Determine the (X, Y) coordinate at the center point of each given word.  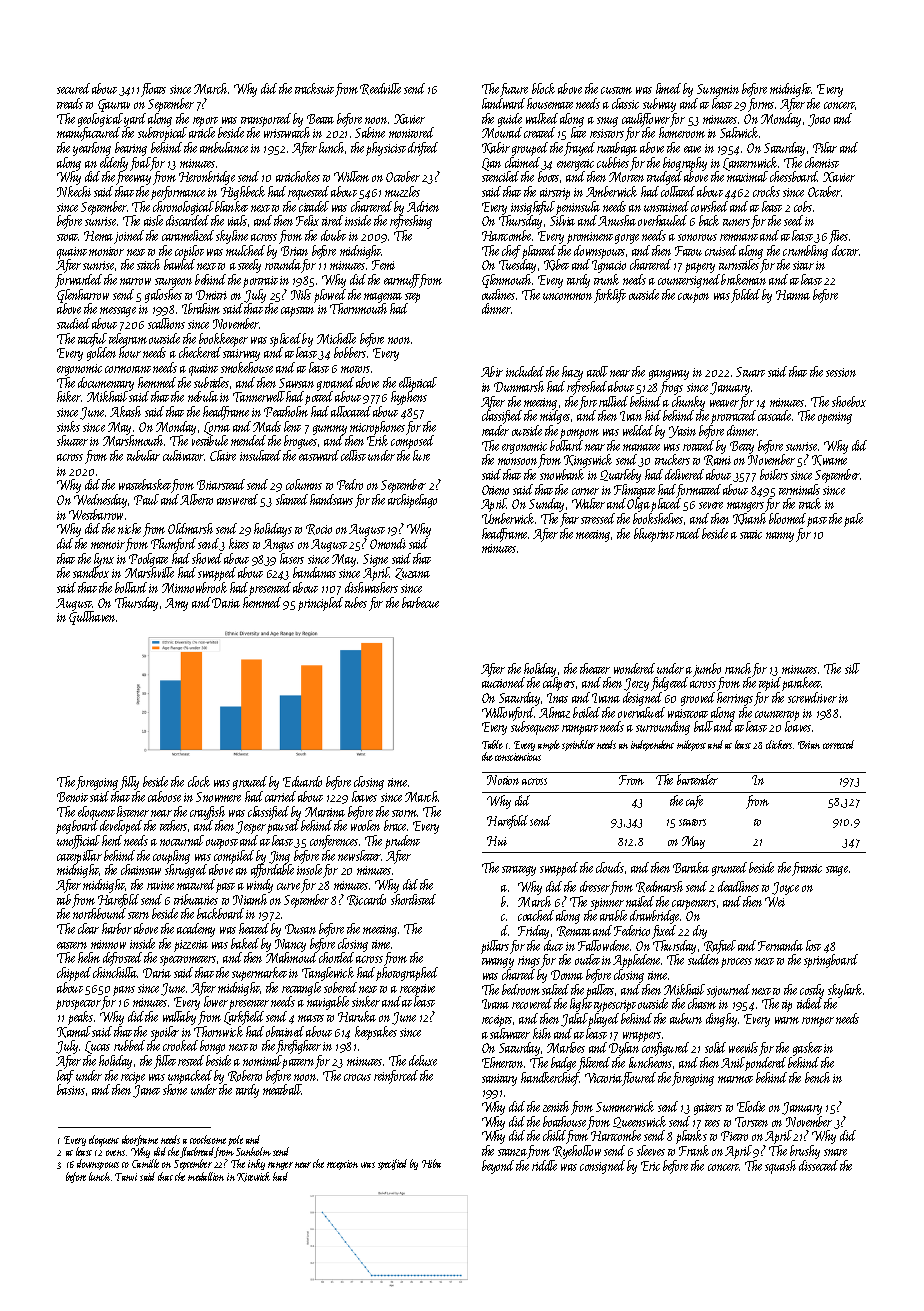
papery (700, 268)
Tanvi (126, 1177)
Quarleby (620, 476)
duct (553, 945)
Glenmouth (506, 281)
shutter (72, 440)
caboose (164, 796)
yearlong (92, 149)
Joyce (785, 888)
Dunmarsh (519, 386)
